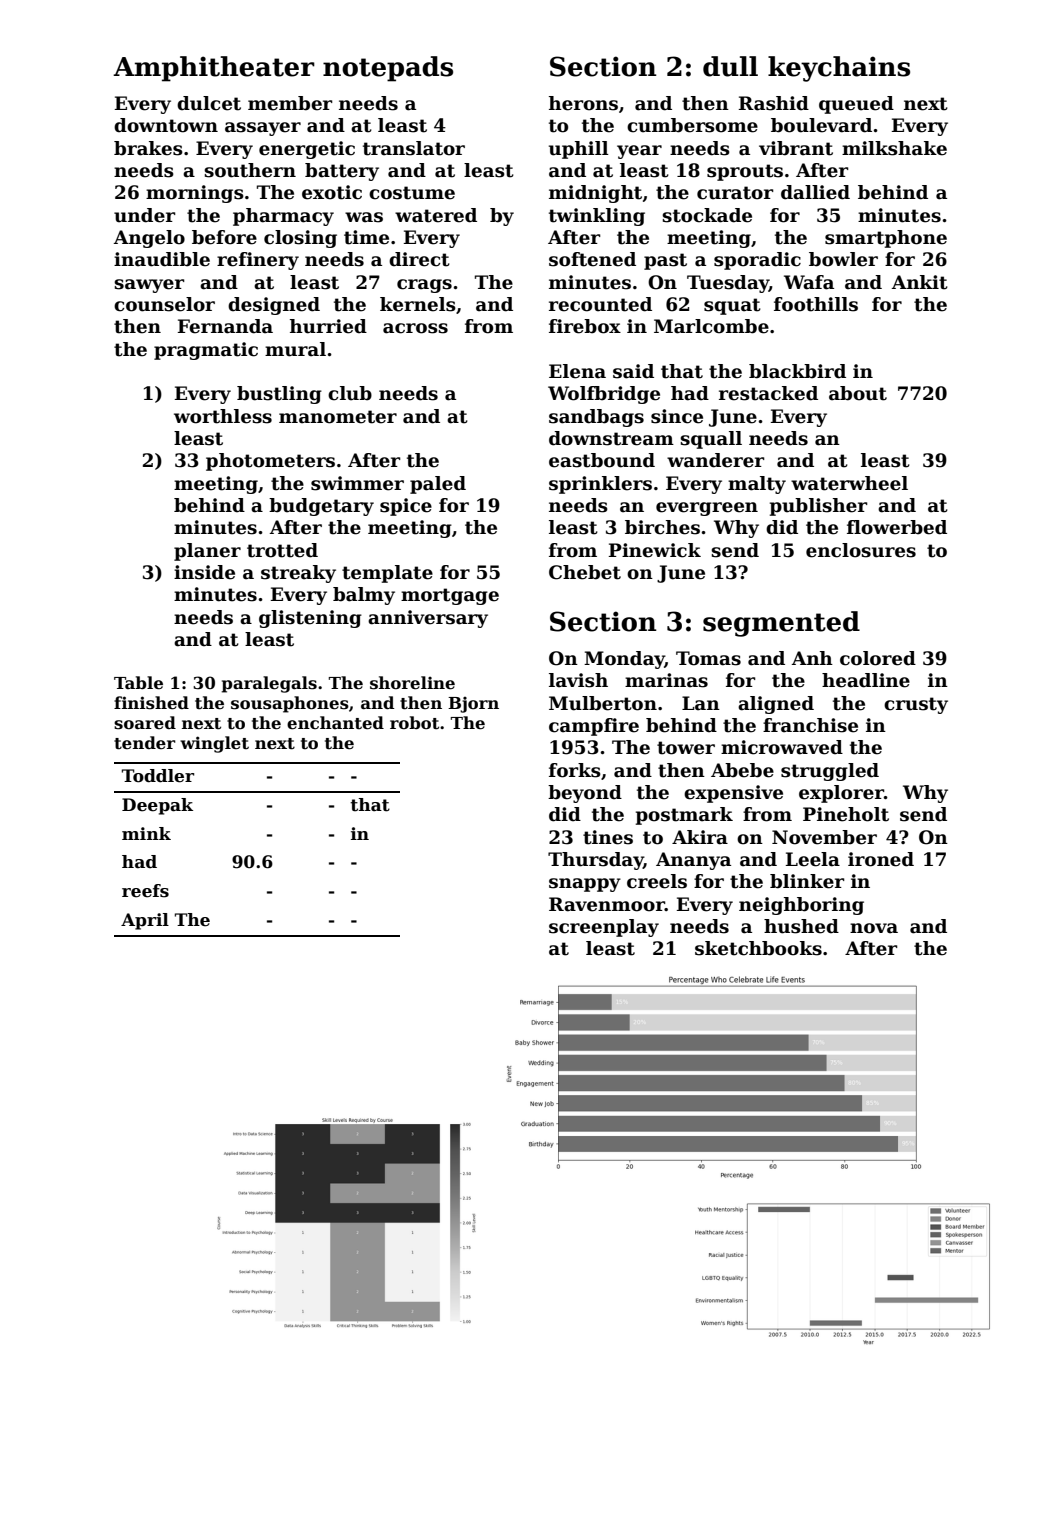  What do you see at coordinates (204, 572) in the screenshot?
I see `inside` at bounding box center [204, 572].
